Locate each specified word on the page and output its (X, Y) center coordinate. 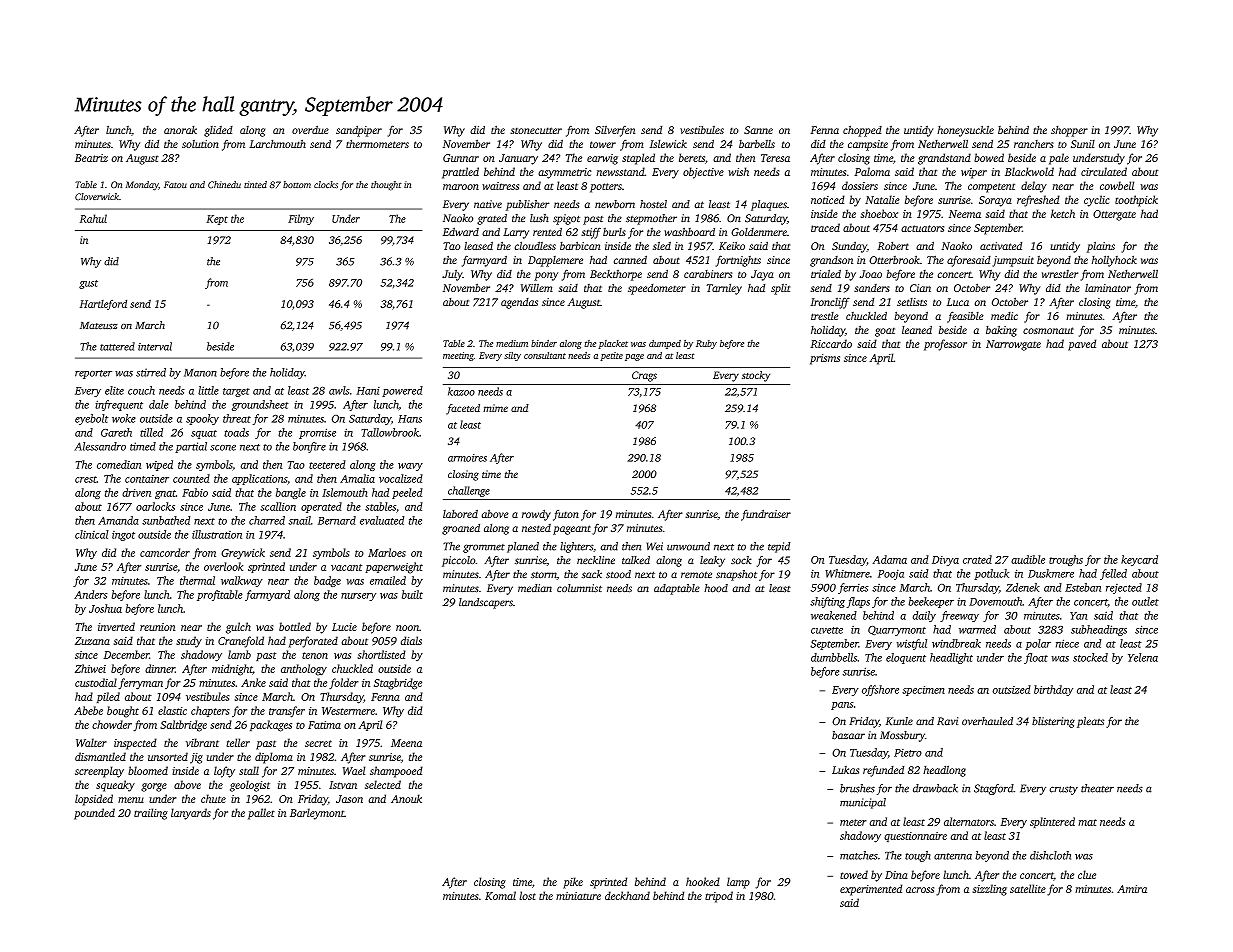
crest (86, 479)
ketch (1063, 213)
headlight (951, 658)
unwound (688, 546)
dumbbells (834, 657)
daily (924, 616)
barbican (580, 245)
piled (108, 697)
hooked (703, 881)
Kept (217, 220)
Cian (920, 288)
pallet (261, 814)
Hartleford (103, 305)
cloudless (535, 245)
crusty (1064, 790)
